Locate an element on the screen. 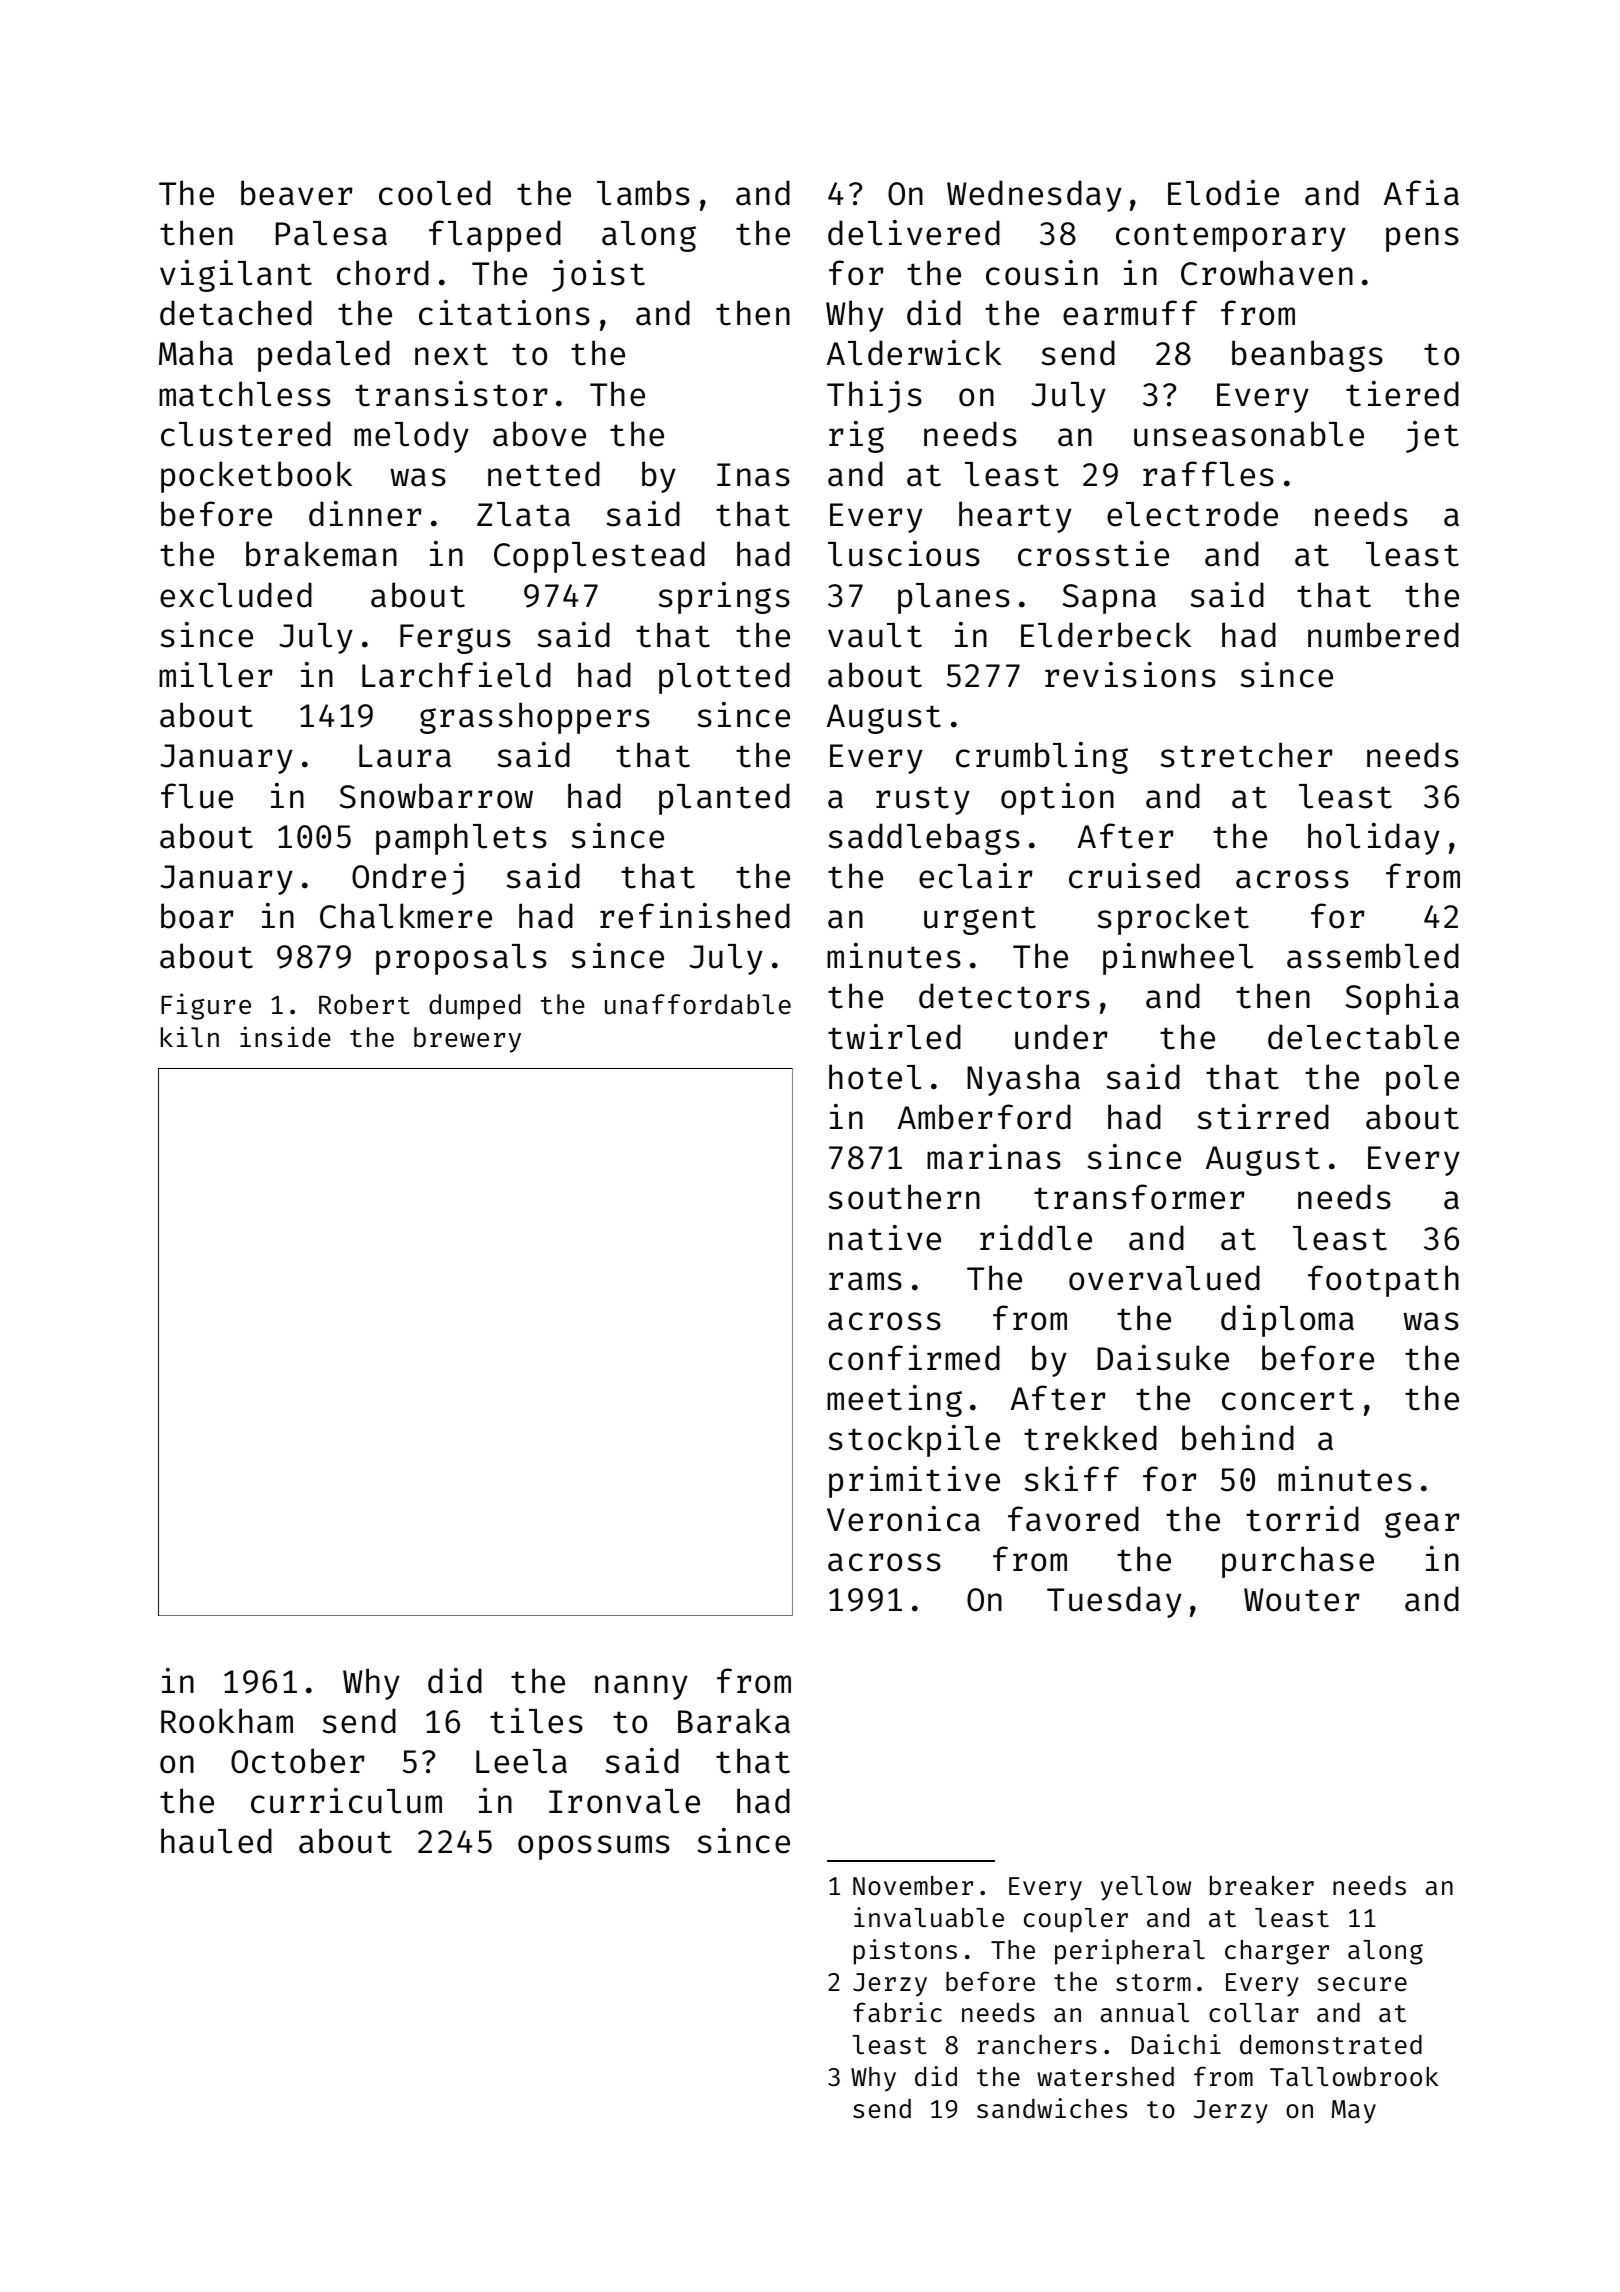  kiln is located at coordinates (190, 1037).
